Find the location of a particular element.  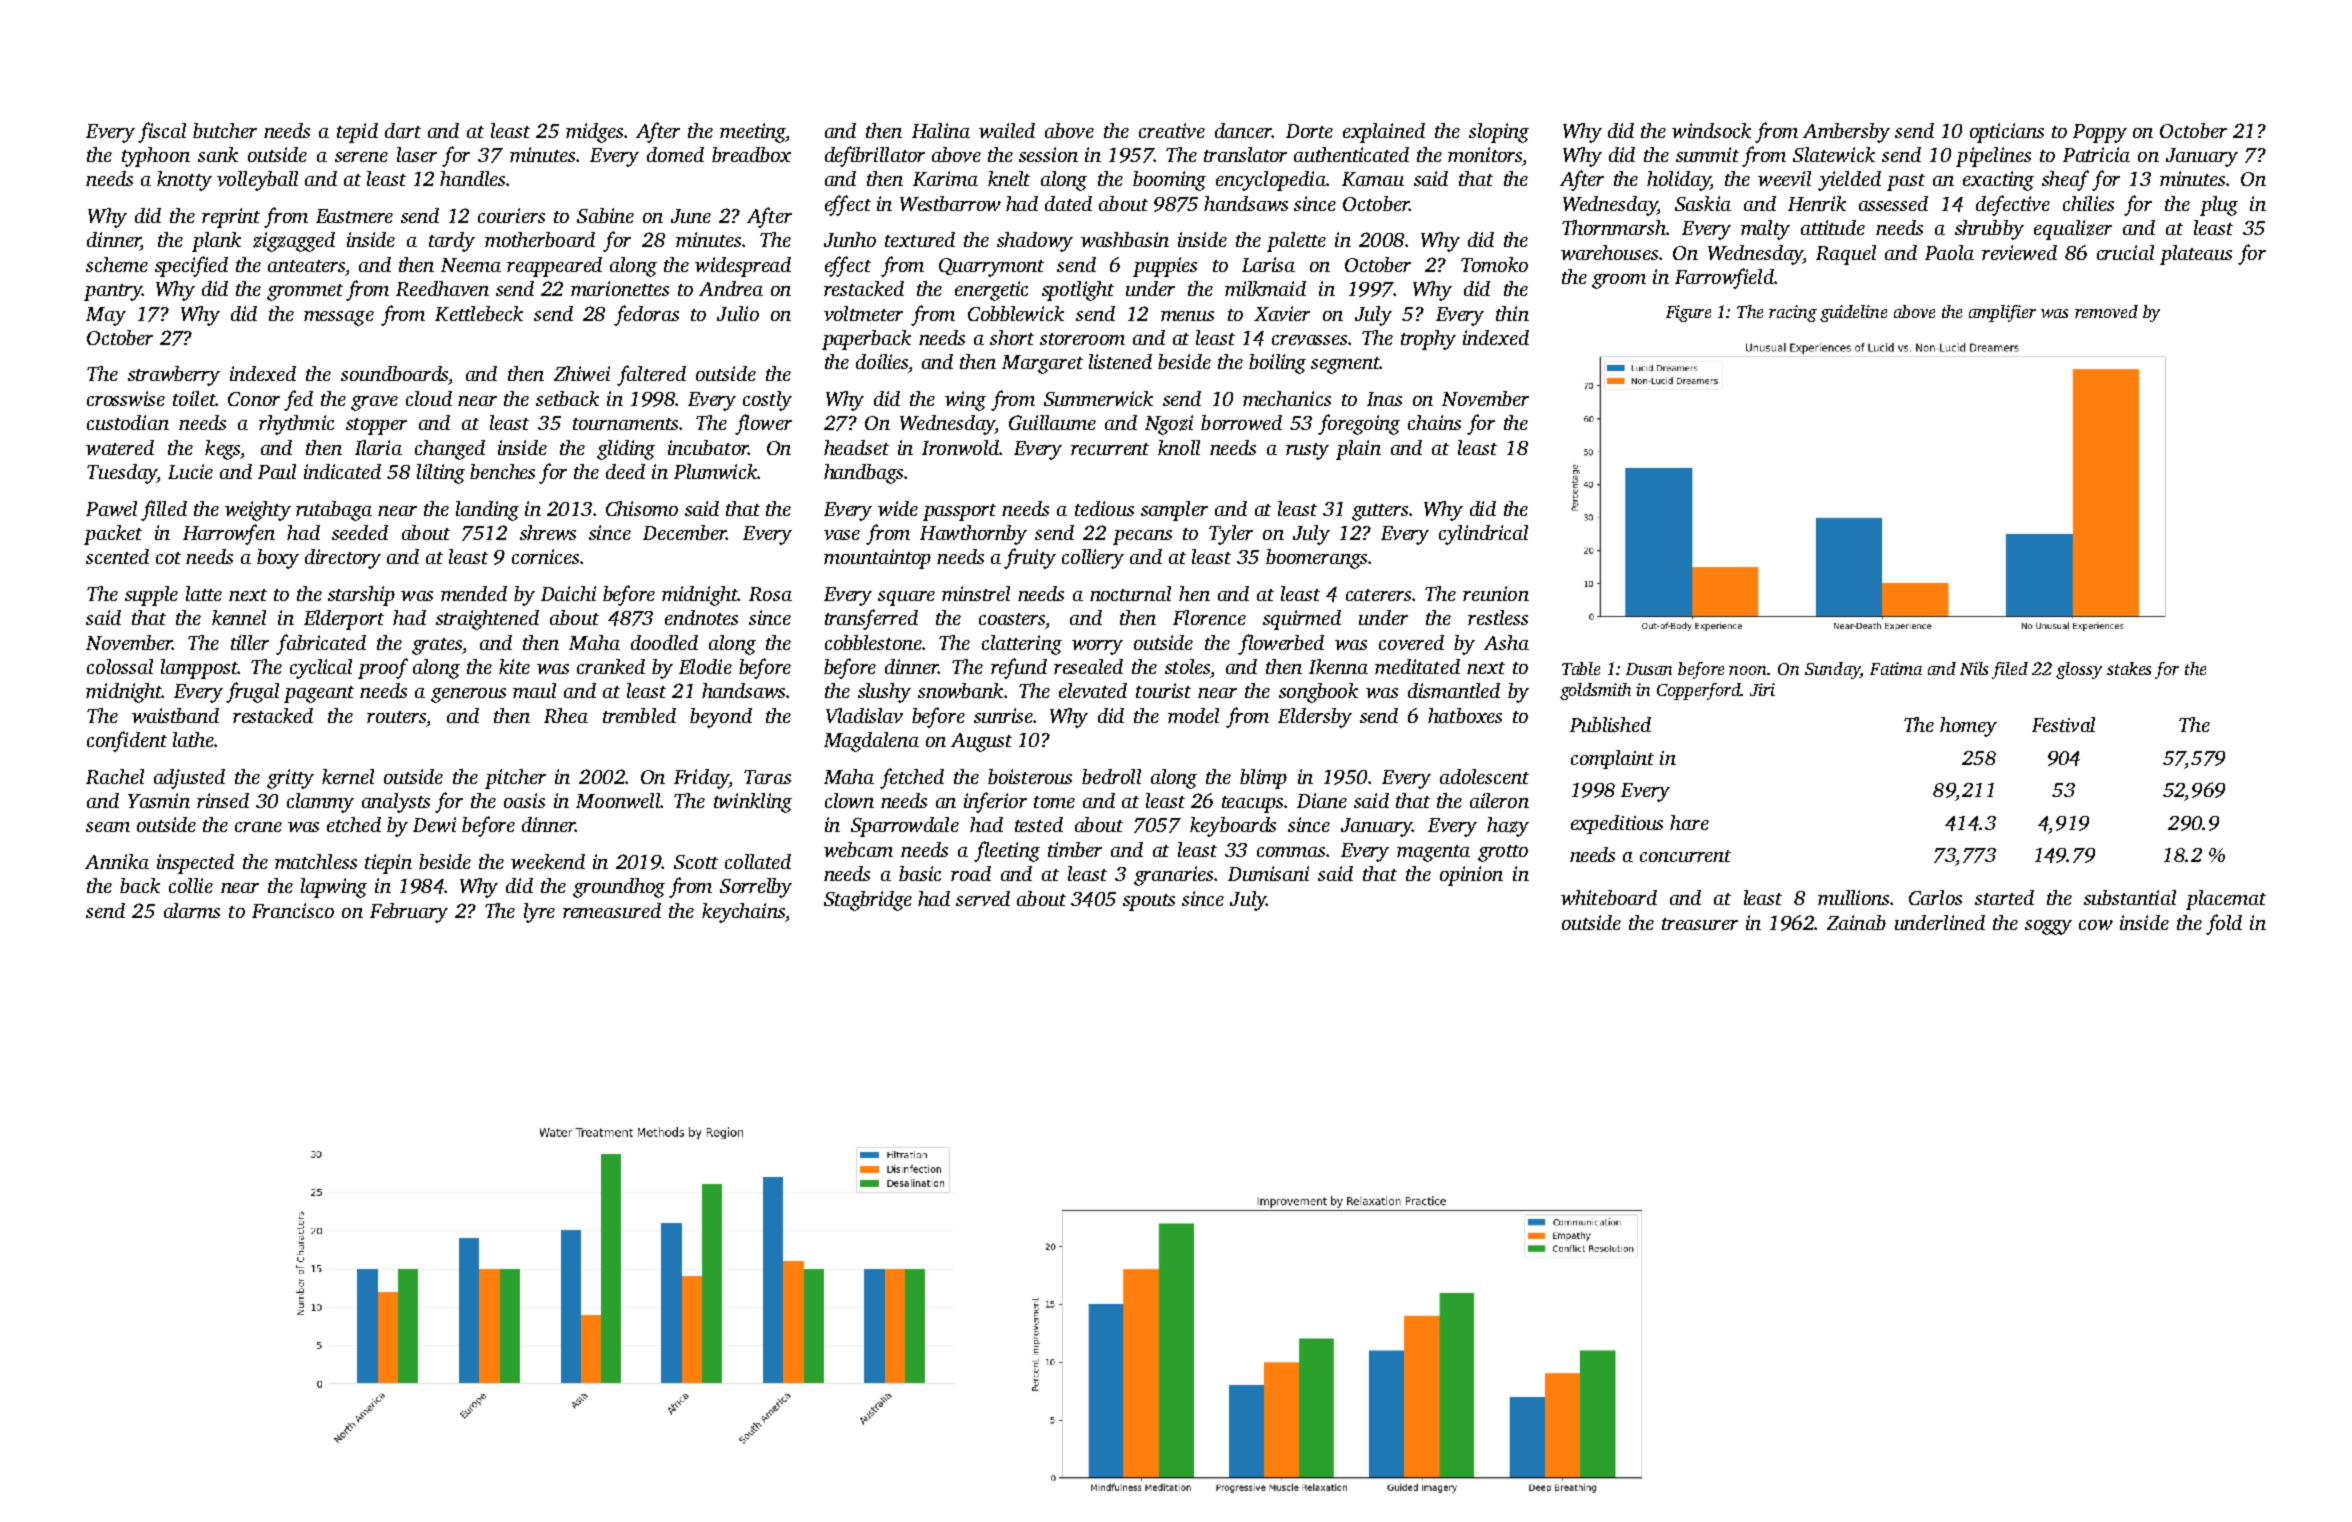

hazy is located at coordinates (1508, 827).
